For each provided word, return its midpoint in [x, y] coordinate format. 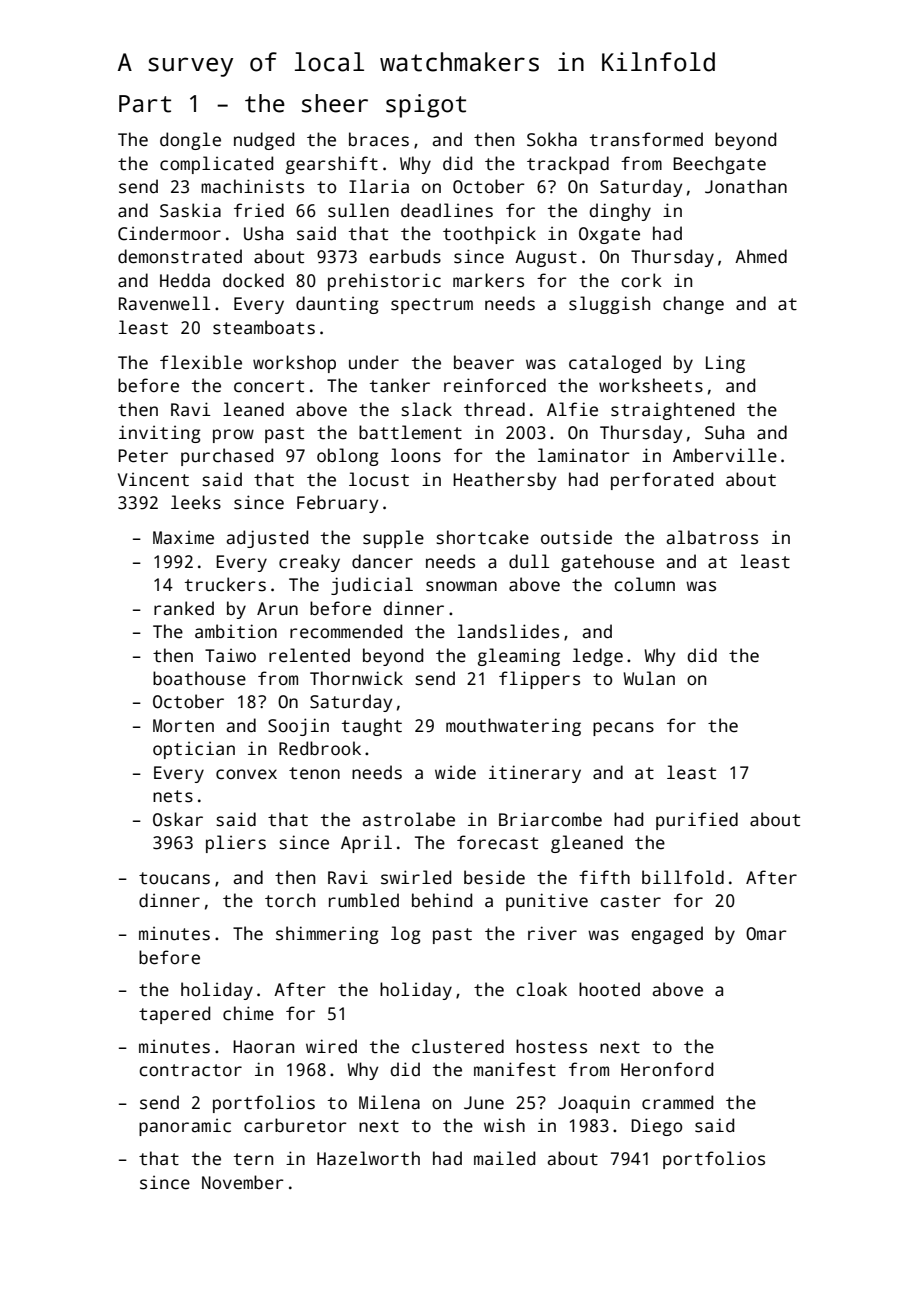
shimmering [327, 935]
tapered [174, 1015]
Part [145, 104]
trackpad [568, 165]
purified [697, 821]
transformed [646, 139]
